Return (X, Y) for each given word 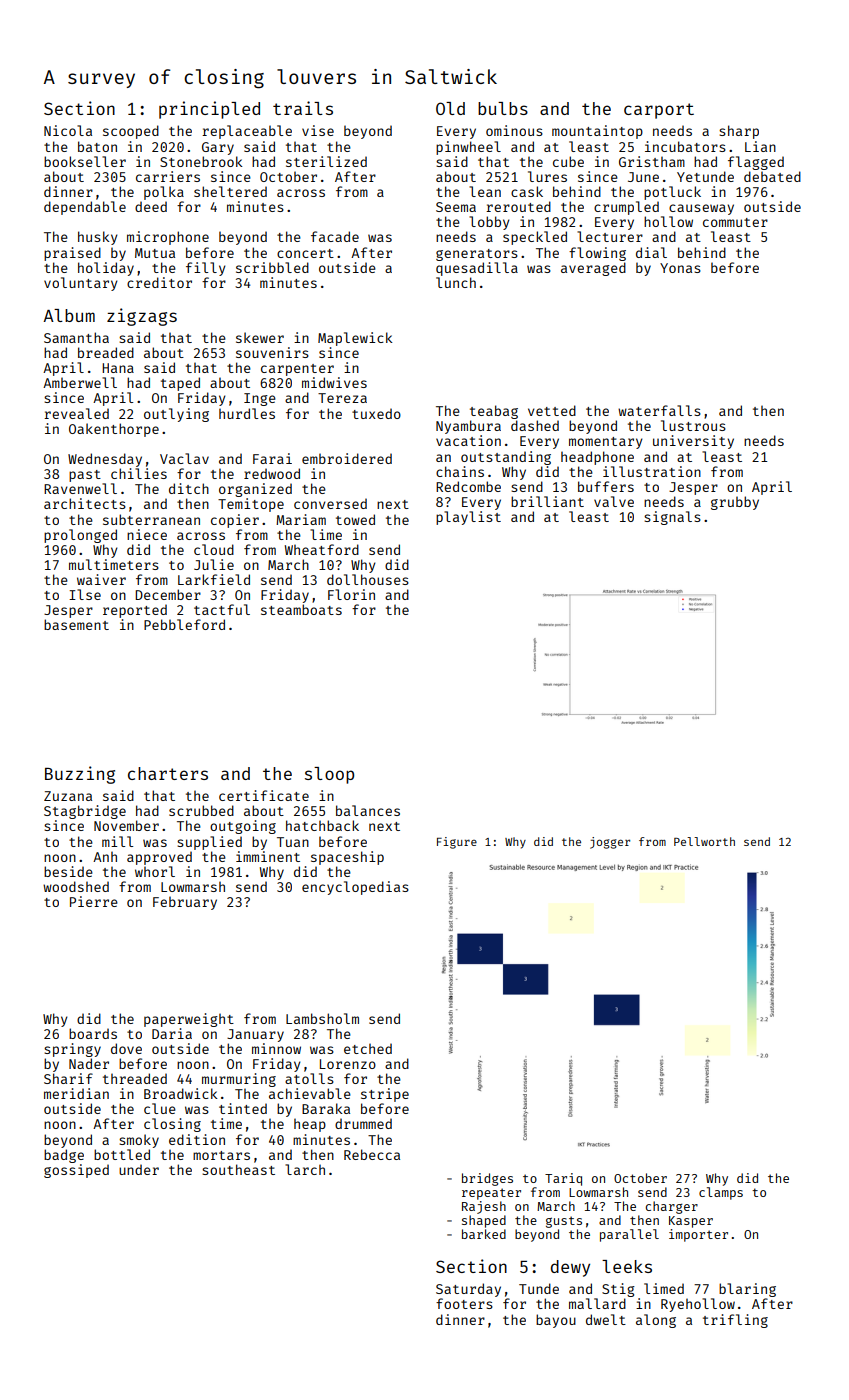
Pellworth (704, 841)
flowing (597, 254)
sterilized (326, 161)
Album (69, 315)
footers (464, 1303)
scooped (131, 132)
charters (168, 773)
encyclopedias (355, 888)
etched (368, 1048)
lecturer (610, 236)
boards (93, 1033)
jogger (610, 843)
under (139, 1169)
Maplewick (355, 339)
